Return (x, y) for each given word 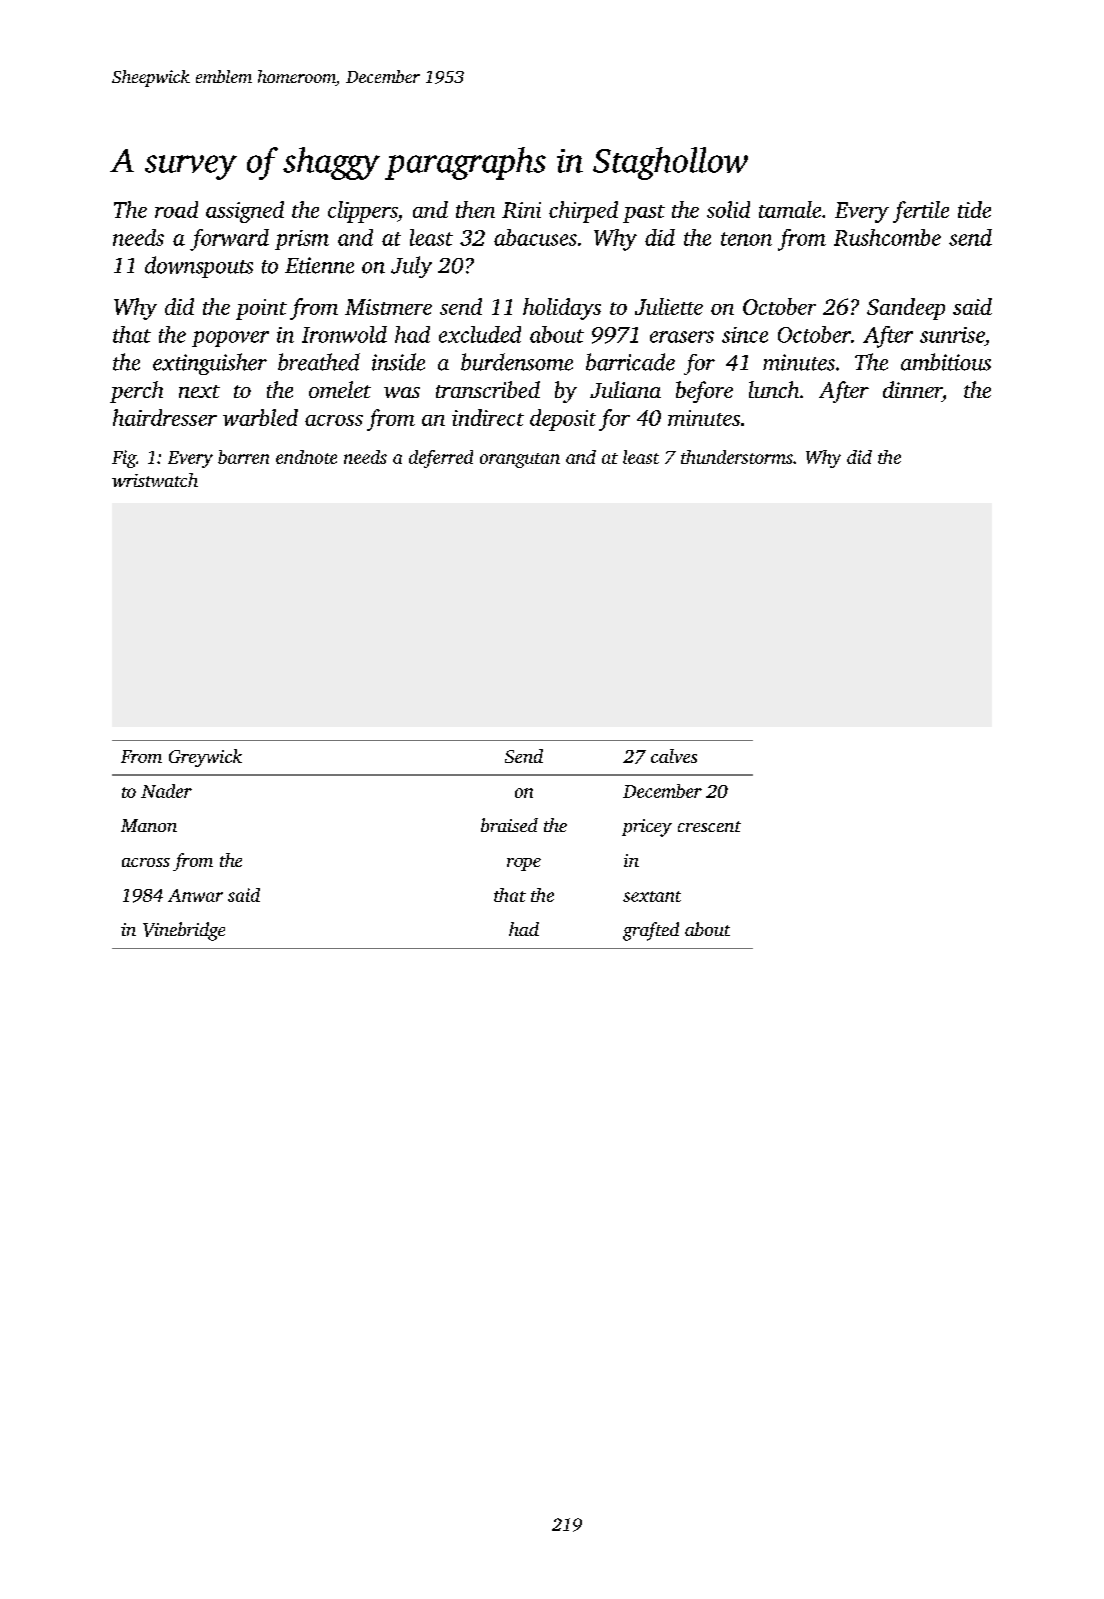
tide (974, 209)
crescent (709, 826)
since (745, 335)
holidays (562, 309)
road (176, 209)
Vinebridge (184, 931)
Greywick (205, 758)
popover (230, 339)
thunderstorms (737, 457)
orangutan (520, 460)
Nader (166, 791)
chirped (583, 212)
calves (674, 756)
